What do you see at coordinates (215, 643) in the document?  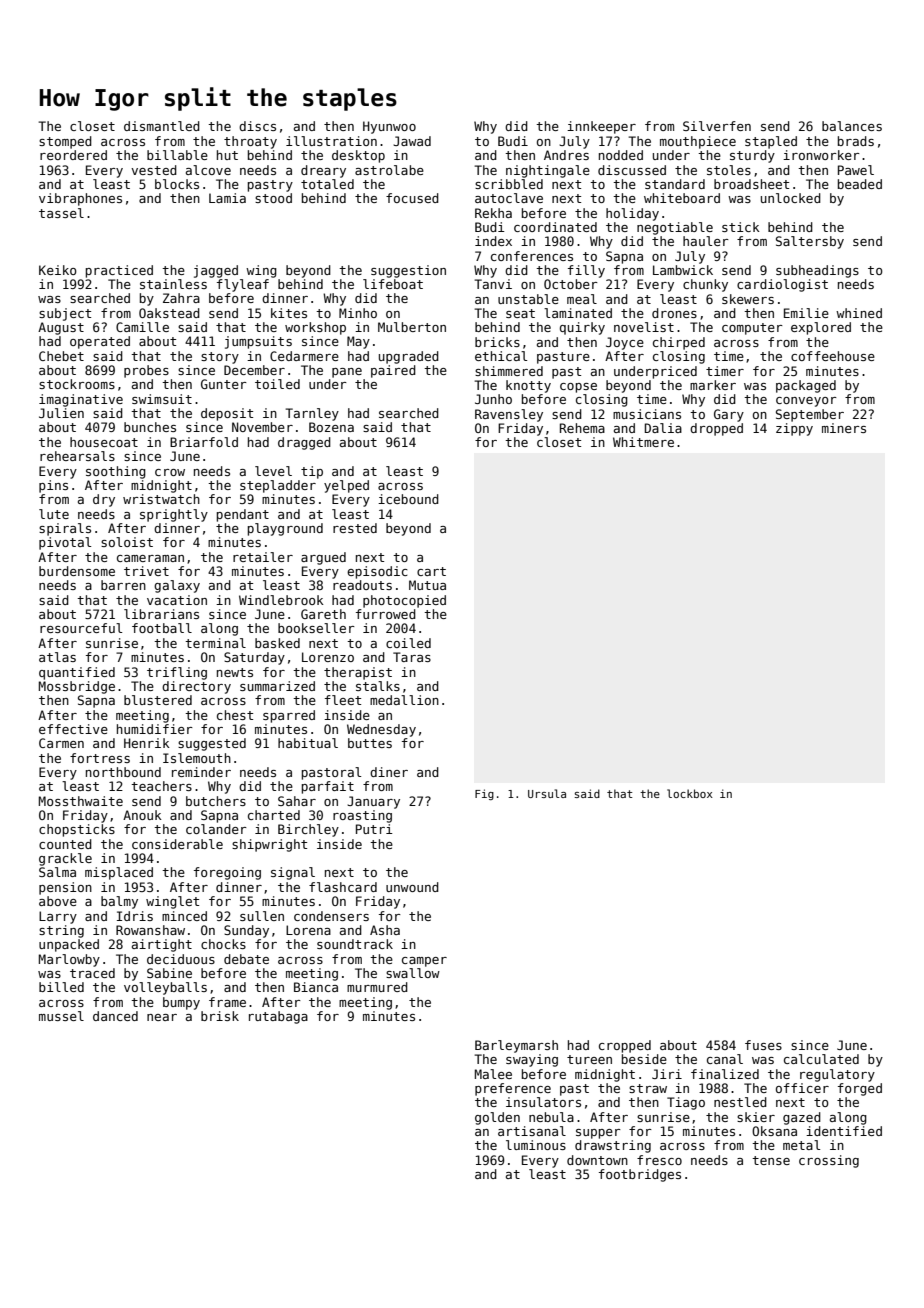 I see `terminal` at bounding box center [215, 643].
